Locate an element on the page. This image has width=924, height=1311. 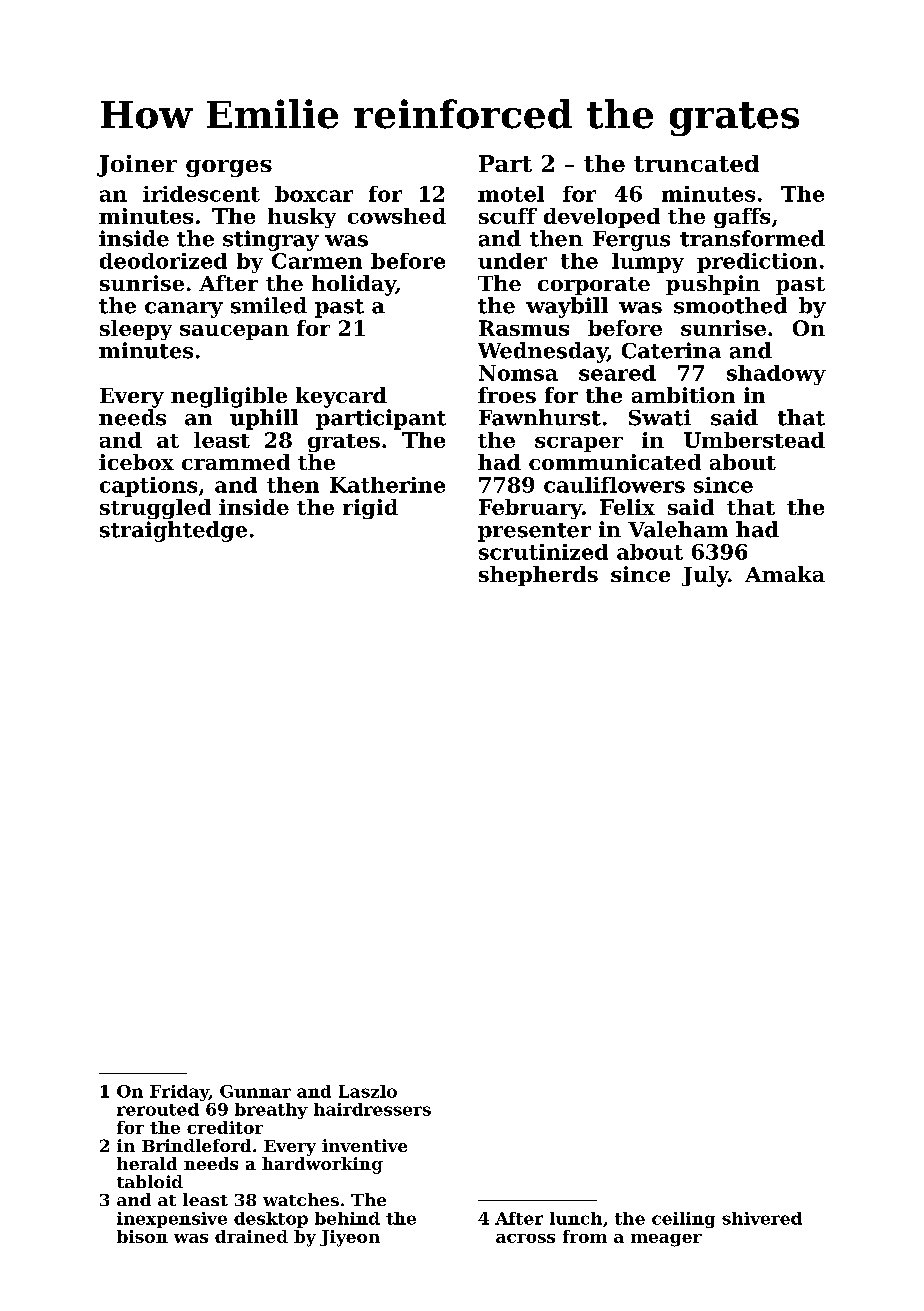
Amaka is located at coordinates (785, 574).
